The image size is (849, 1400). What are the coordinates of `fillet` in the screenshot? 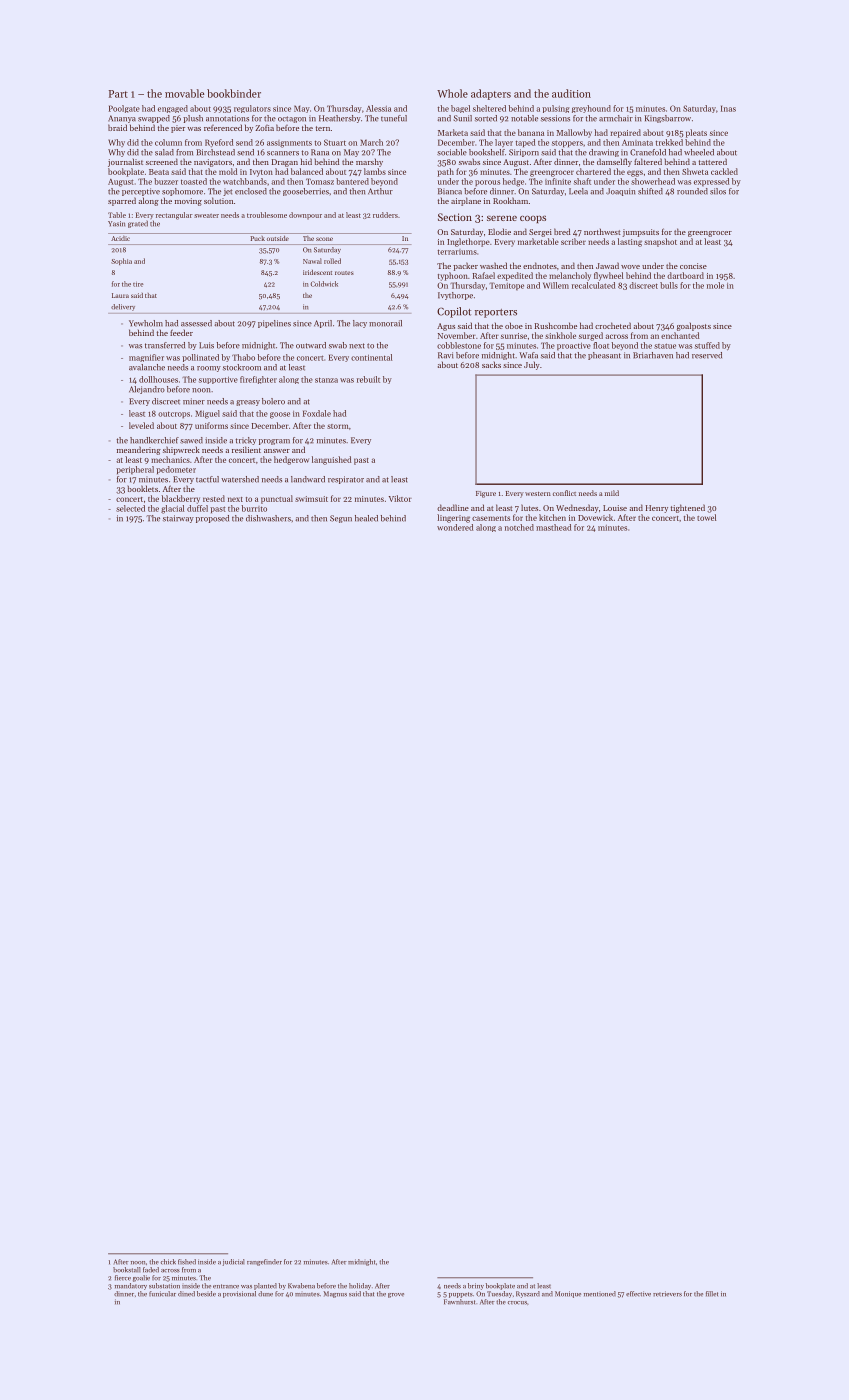 It's located at (712, 1294).
